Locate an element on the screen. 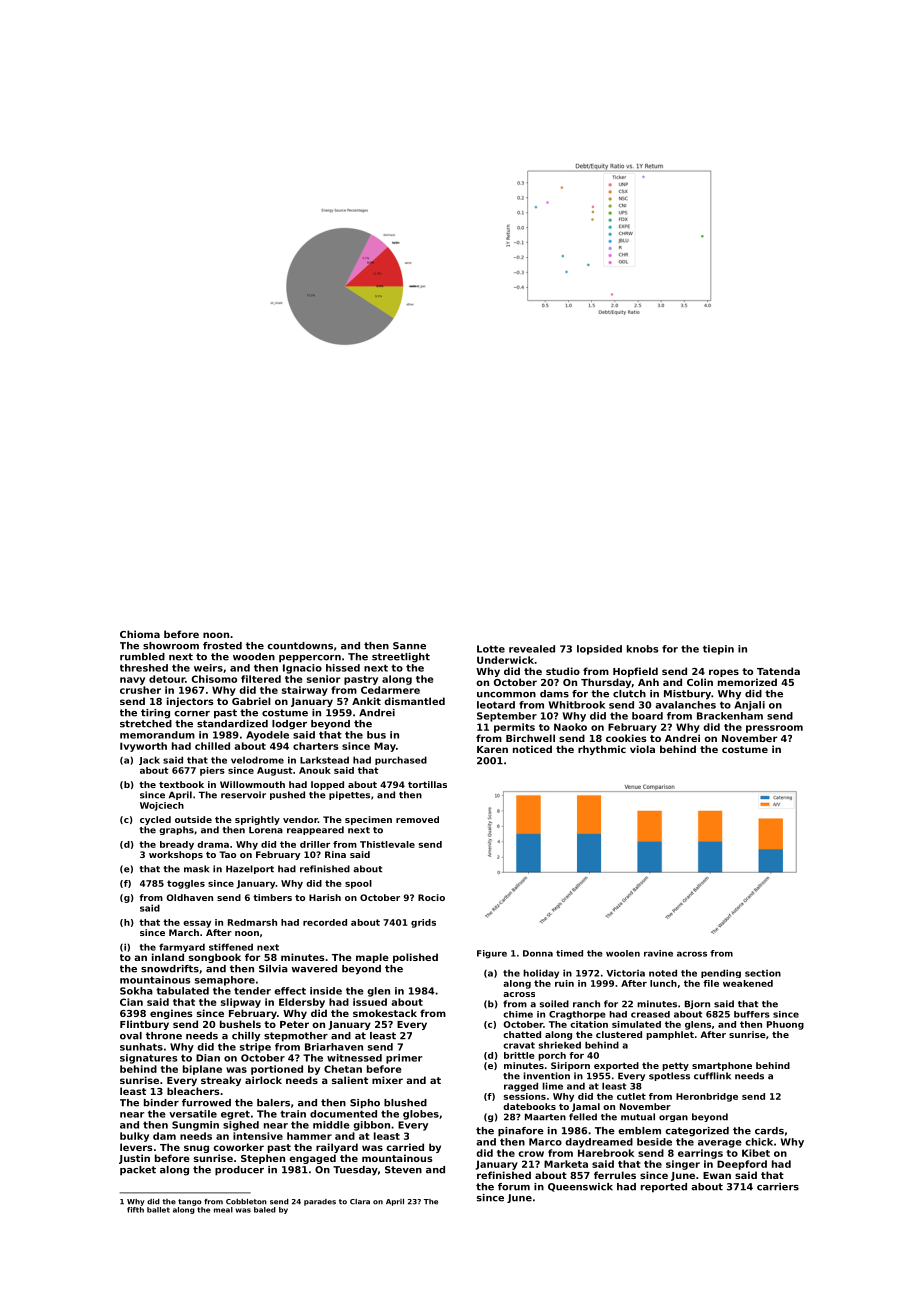 This screenshot has height=1308, width=924. felled is located at coordinates (583, 1117).
